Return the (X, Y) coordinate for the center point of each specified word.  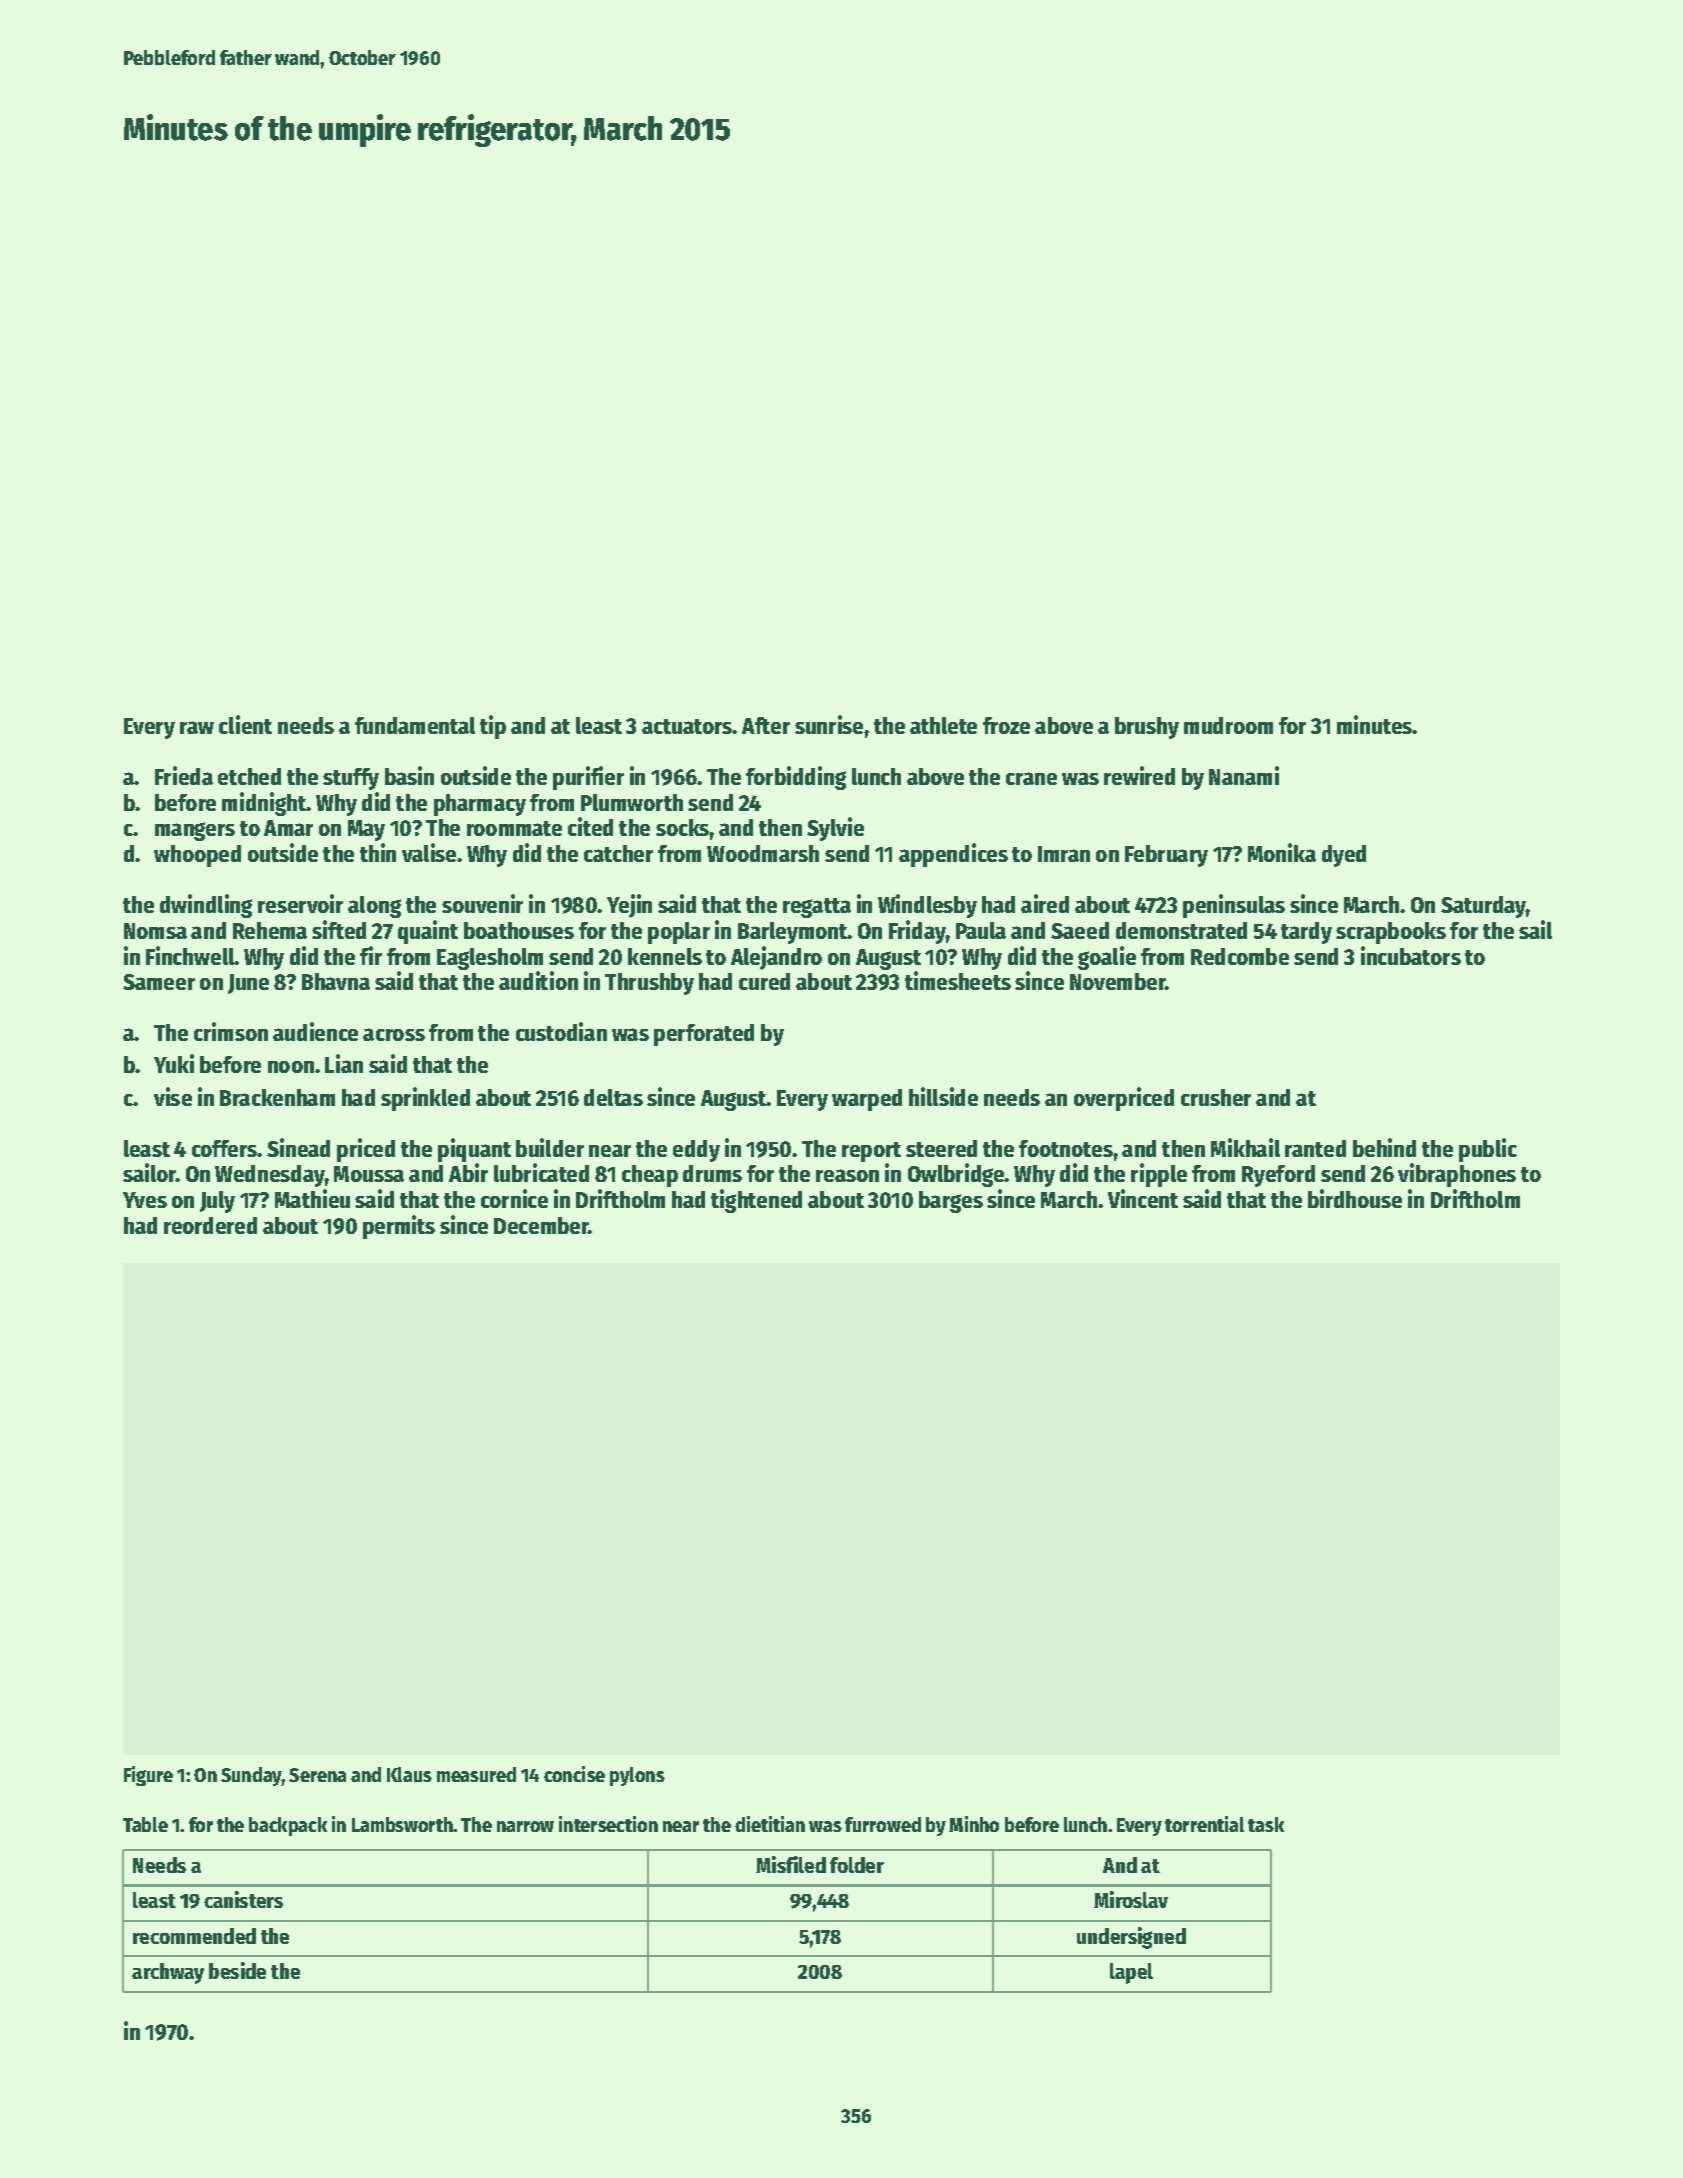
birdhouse (1355, 1198)
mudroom (1228, 725)
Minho (974, 1824)
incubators (1411, 955)
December (541, 1225)
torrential (1204, 1824)
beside (237, 1970)
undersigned (1131, 1938)
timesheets (958, 980)
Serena (317, 1775)
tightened (756, 1201)
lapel (1131, 1973)
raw (197, 727)
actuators (687, 726)
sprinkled (425, 1099)
